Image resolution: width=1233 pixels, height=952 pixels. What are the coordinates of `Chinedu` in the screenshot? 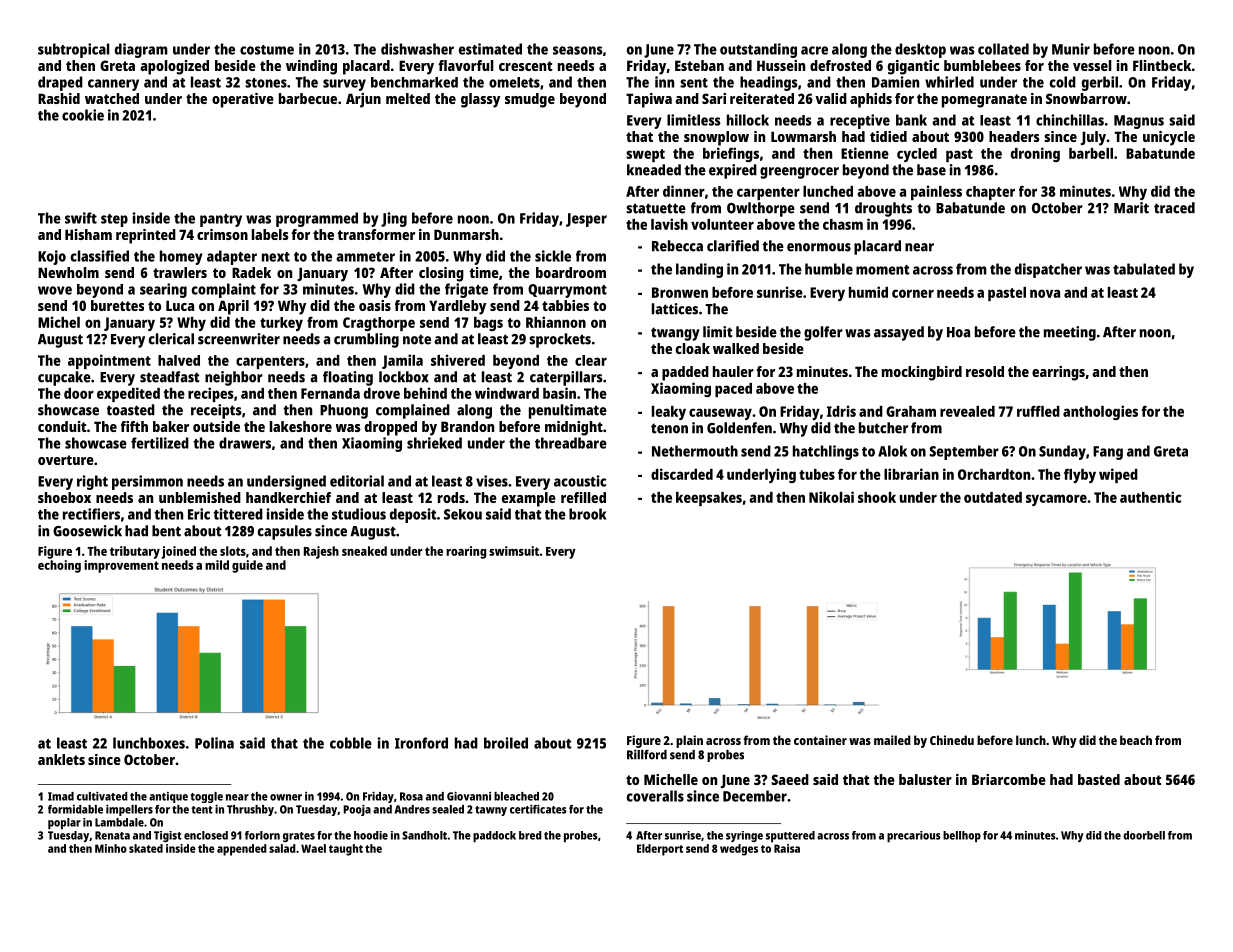 It's located at (952, 740).
